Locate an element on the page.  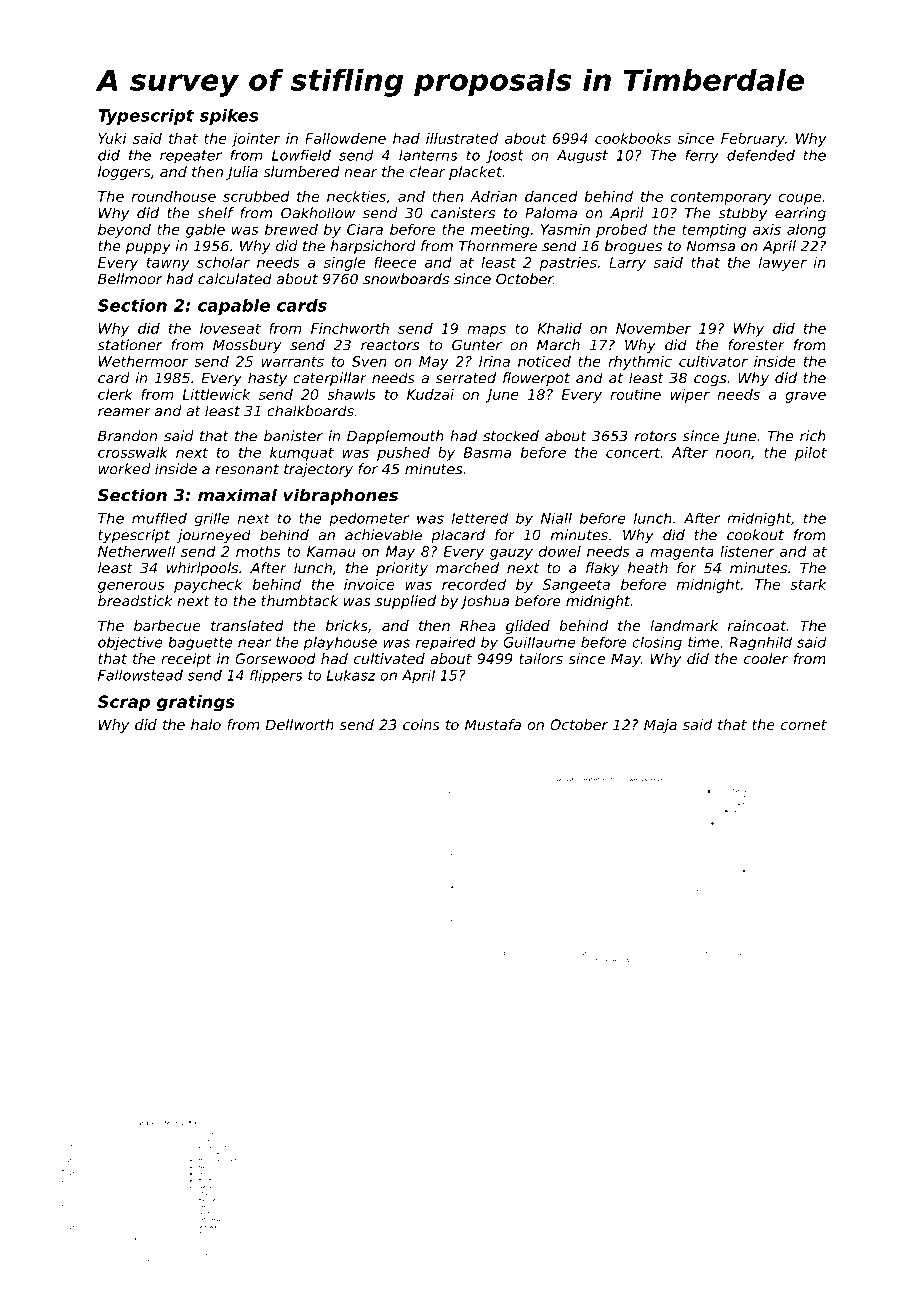
Yuki is located at coordinates (112, 138).
